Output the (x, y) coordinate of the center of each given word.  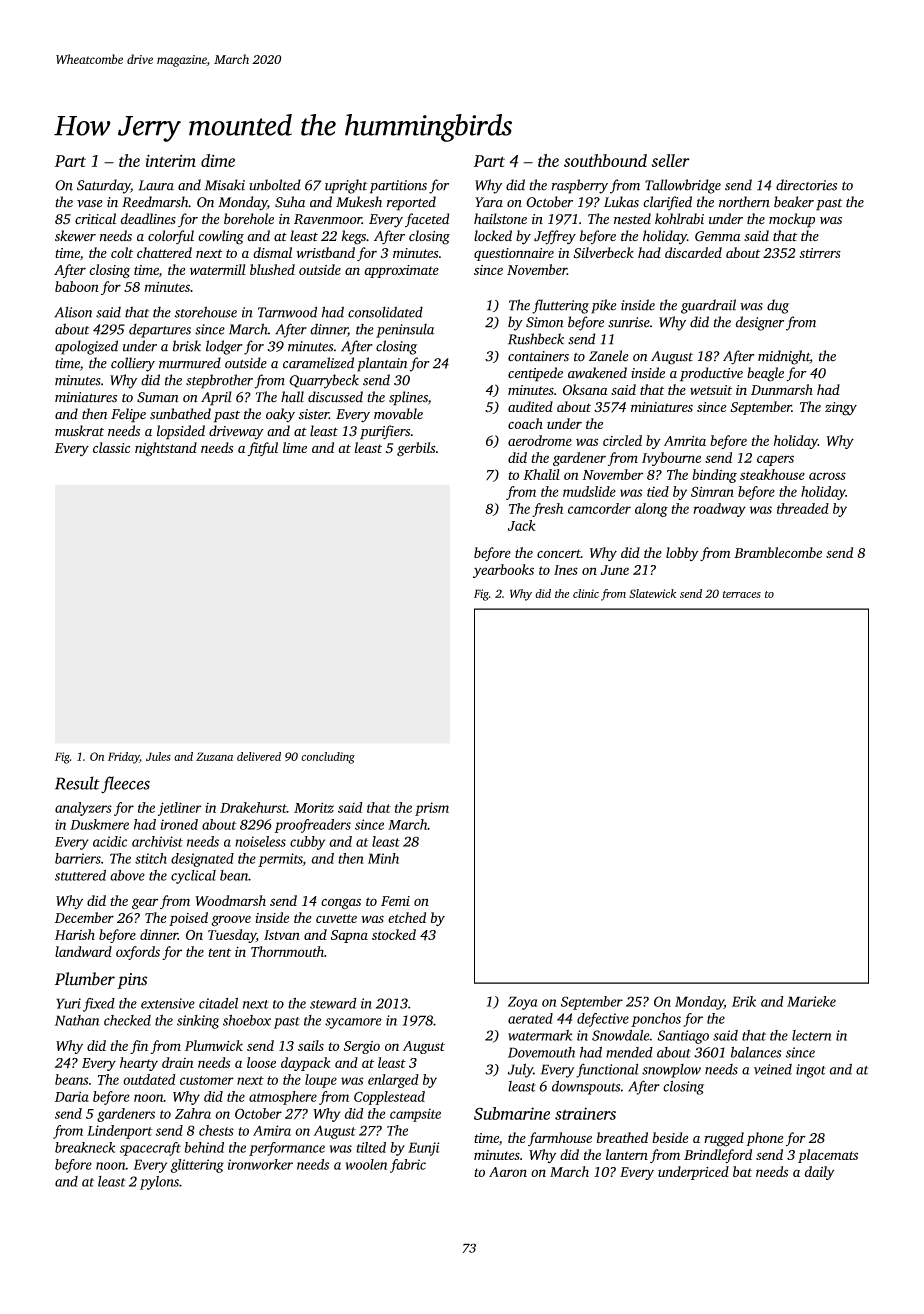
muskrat (79, 431)
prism (432, 809)
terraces (742, 594)
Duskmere (99, 824)
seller (670, 160)
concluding (328, 758)
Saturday (104, 186)
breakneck (85, 1147)
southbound (605, 160)
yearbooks (503, 571)
